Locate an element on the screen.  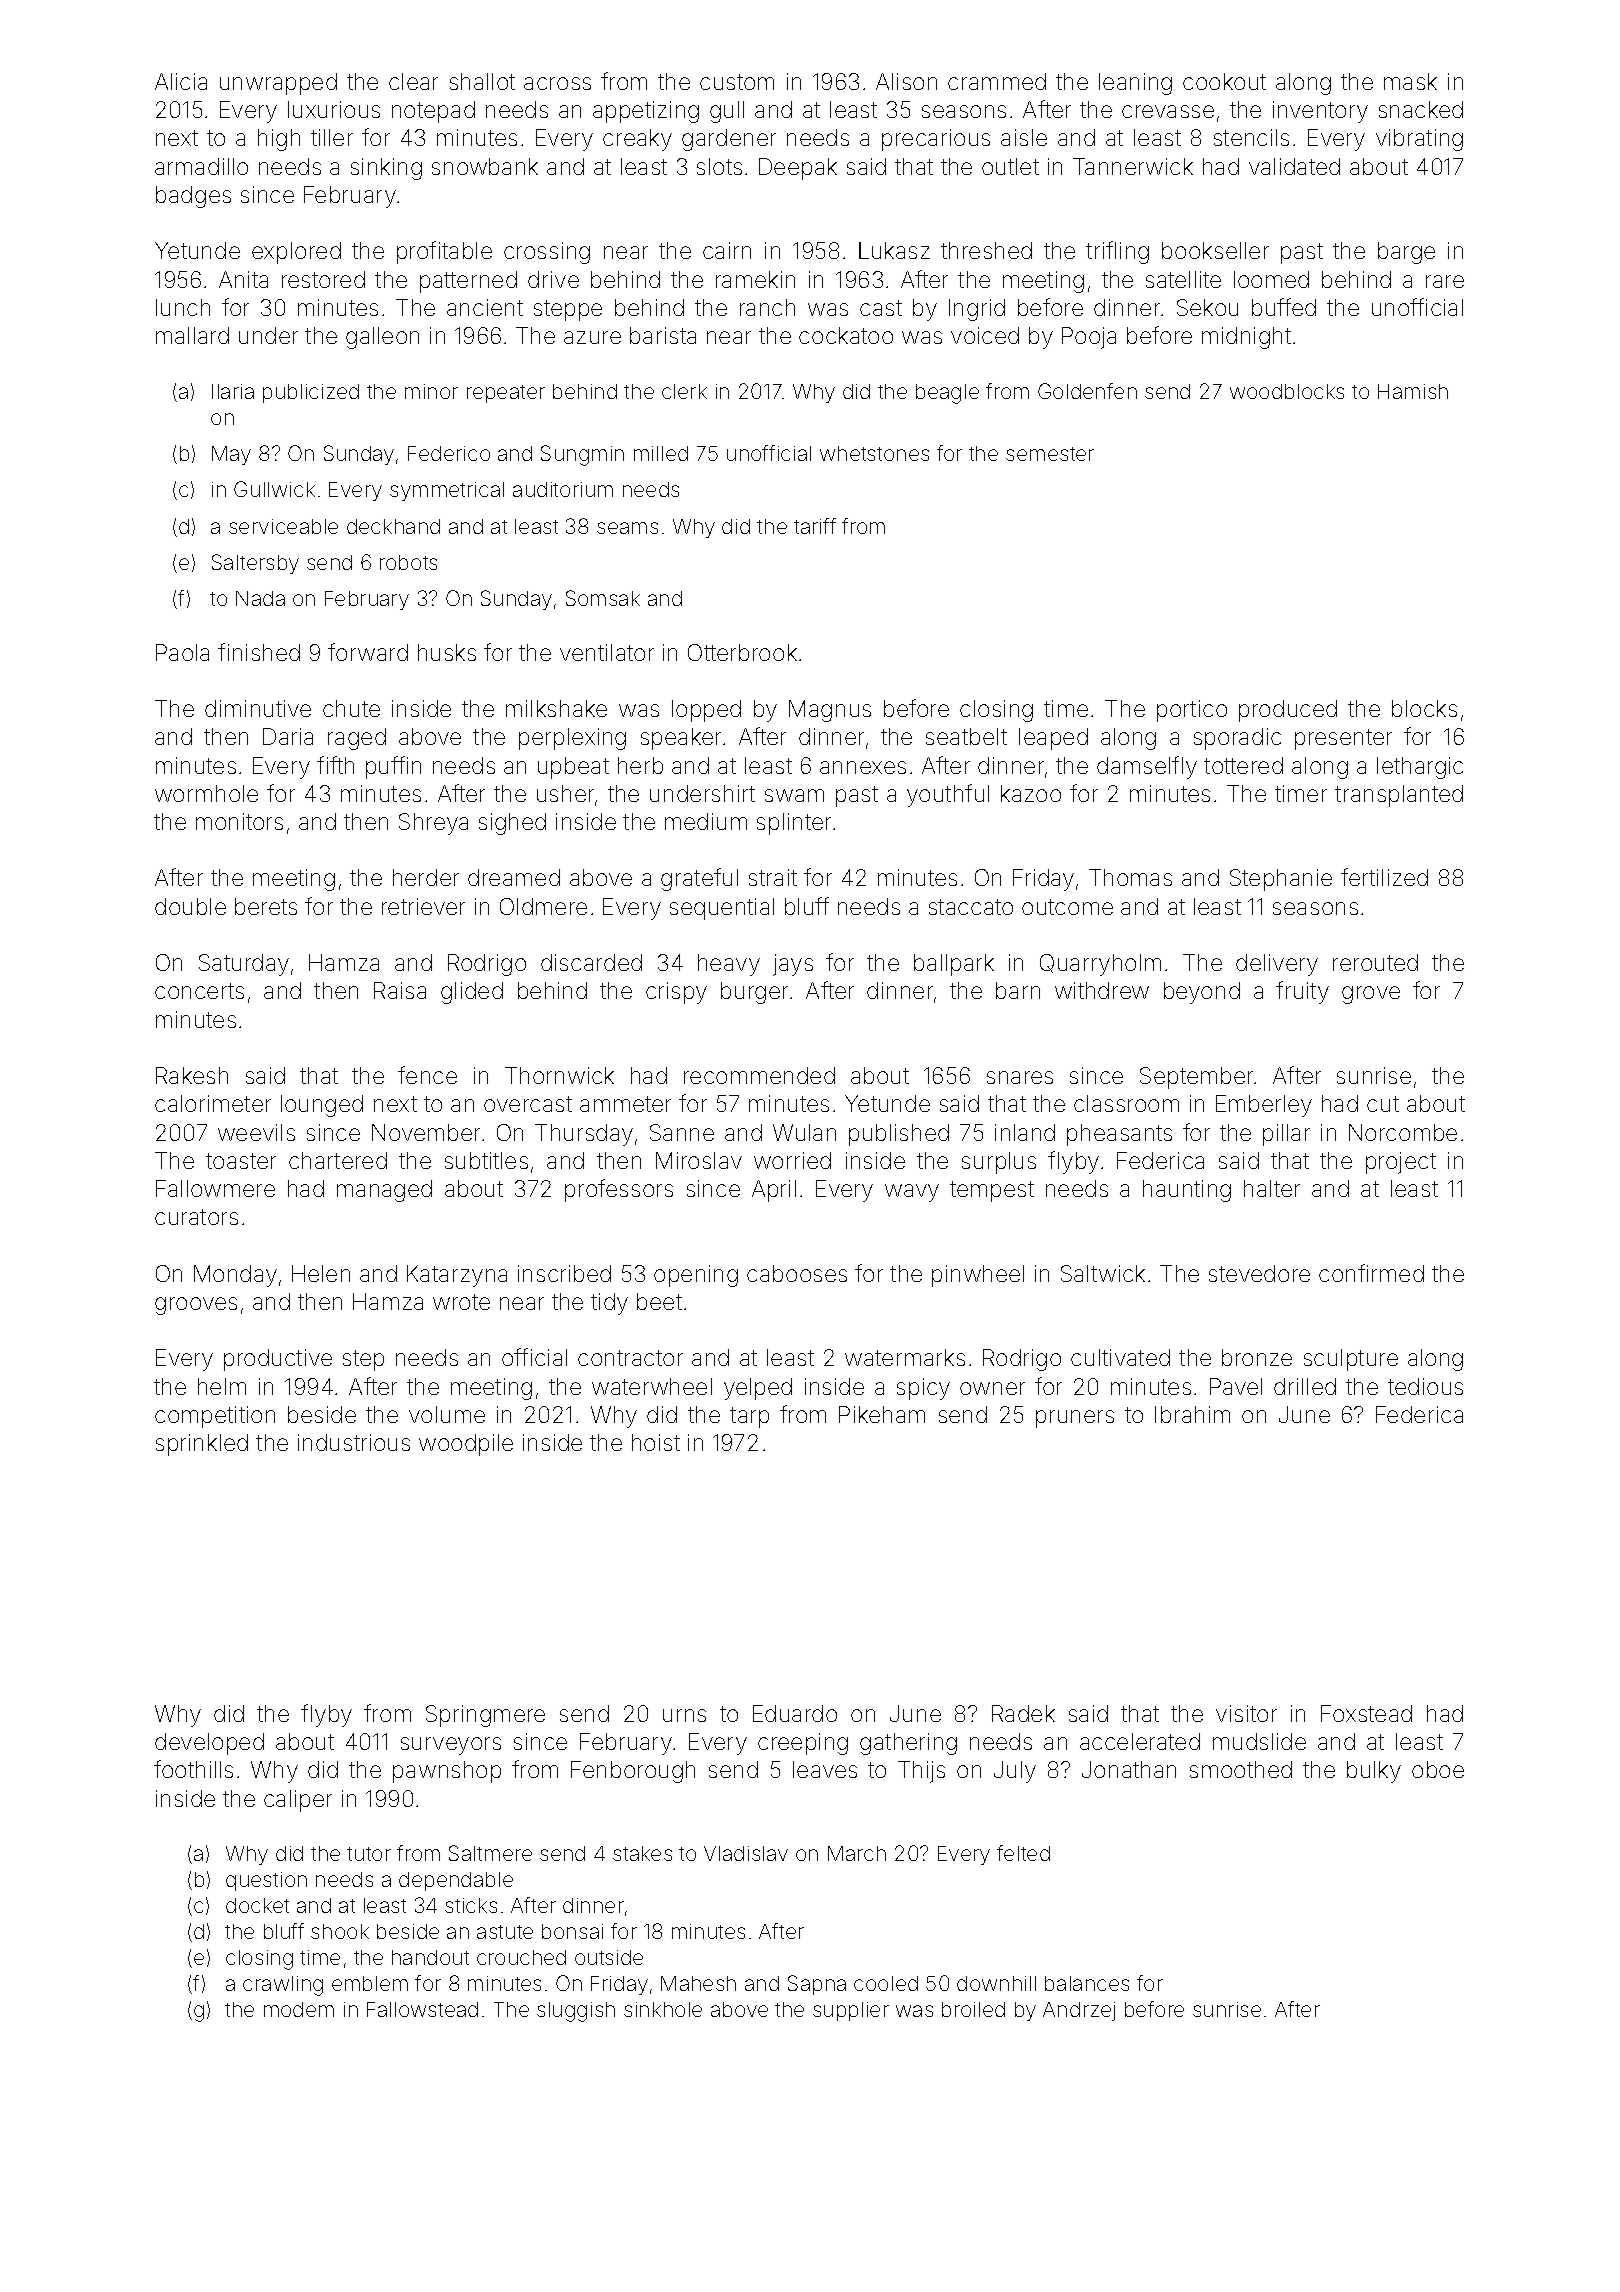
volume is located at coordinates (447, 1414).
